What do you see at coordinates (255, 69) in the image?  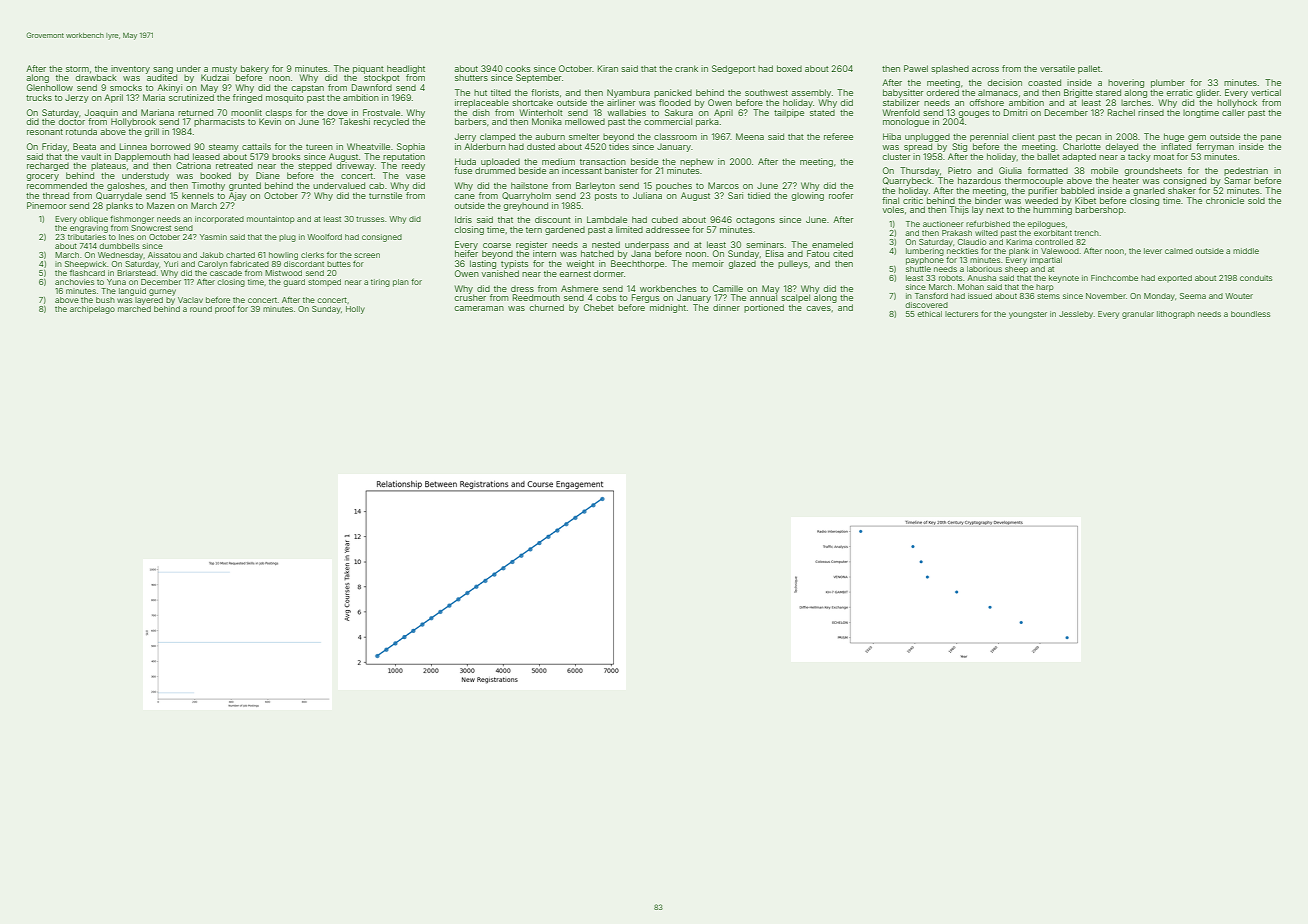 I see `bakery` at bounding box center [255, 69].
